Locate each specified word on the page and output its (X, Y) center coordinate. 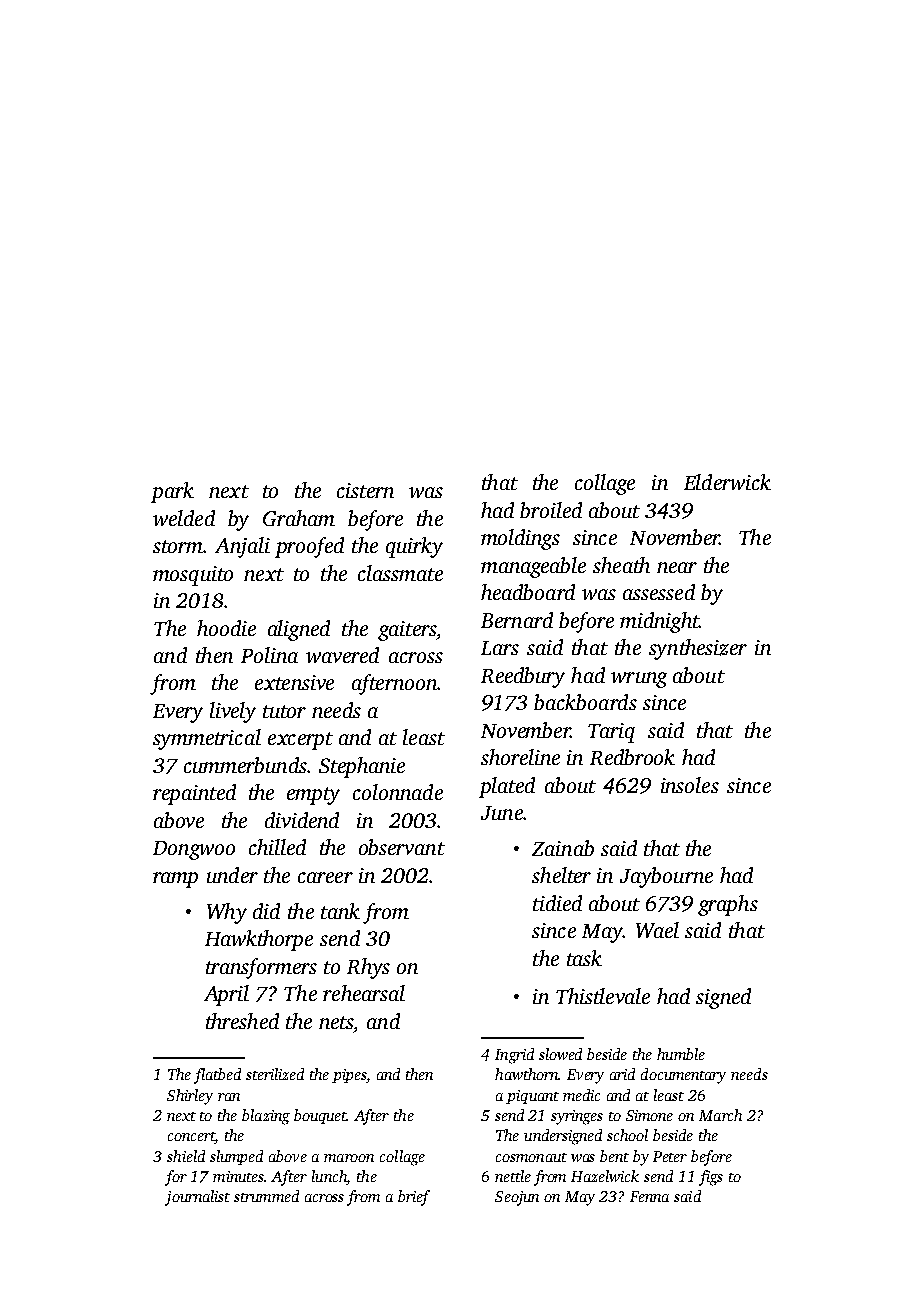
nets (336, 1022)
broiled (551, 510)
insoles (690, 785)
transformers (261, 968)
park (172, 492)
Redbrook (632, 757)
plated (507, 787)
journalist (197, 1198)
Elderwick (727, 482)
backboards (585, 702)
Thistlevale (603, 996)
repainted (194, 794)
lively (233, 712)
